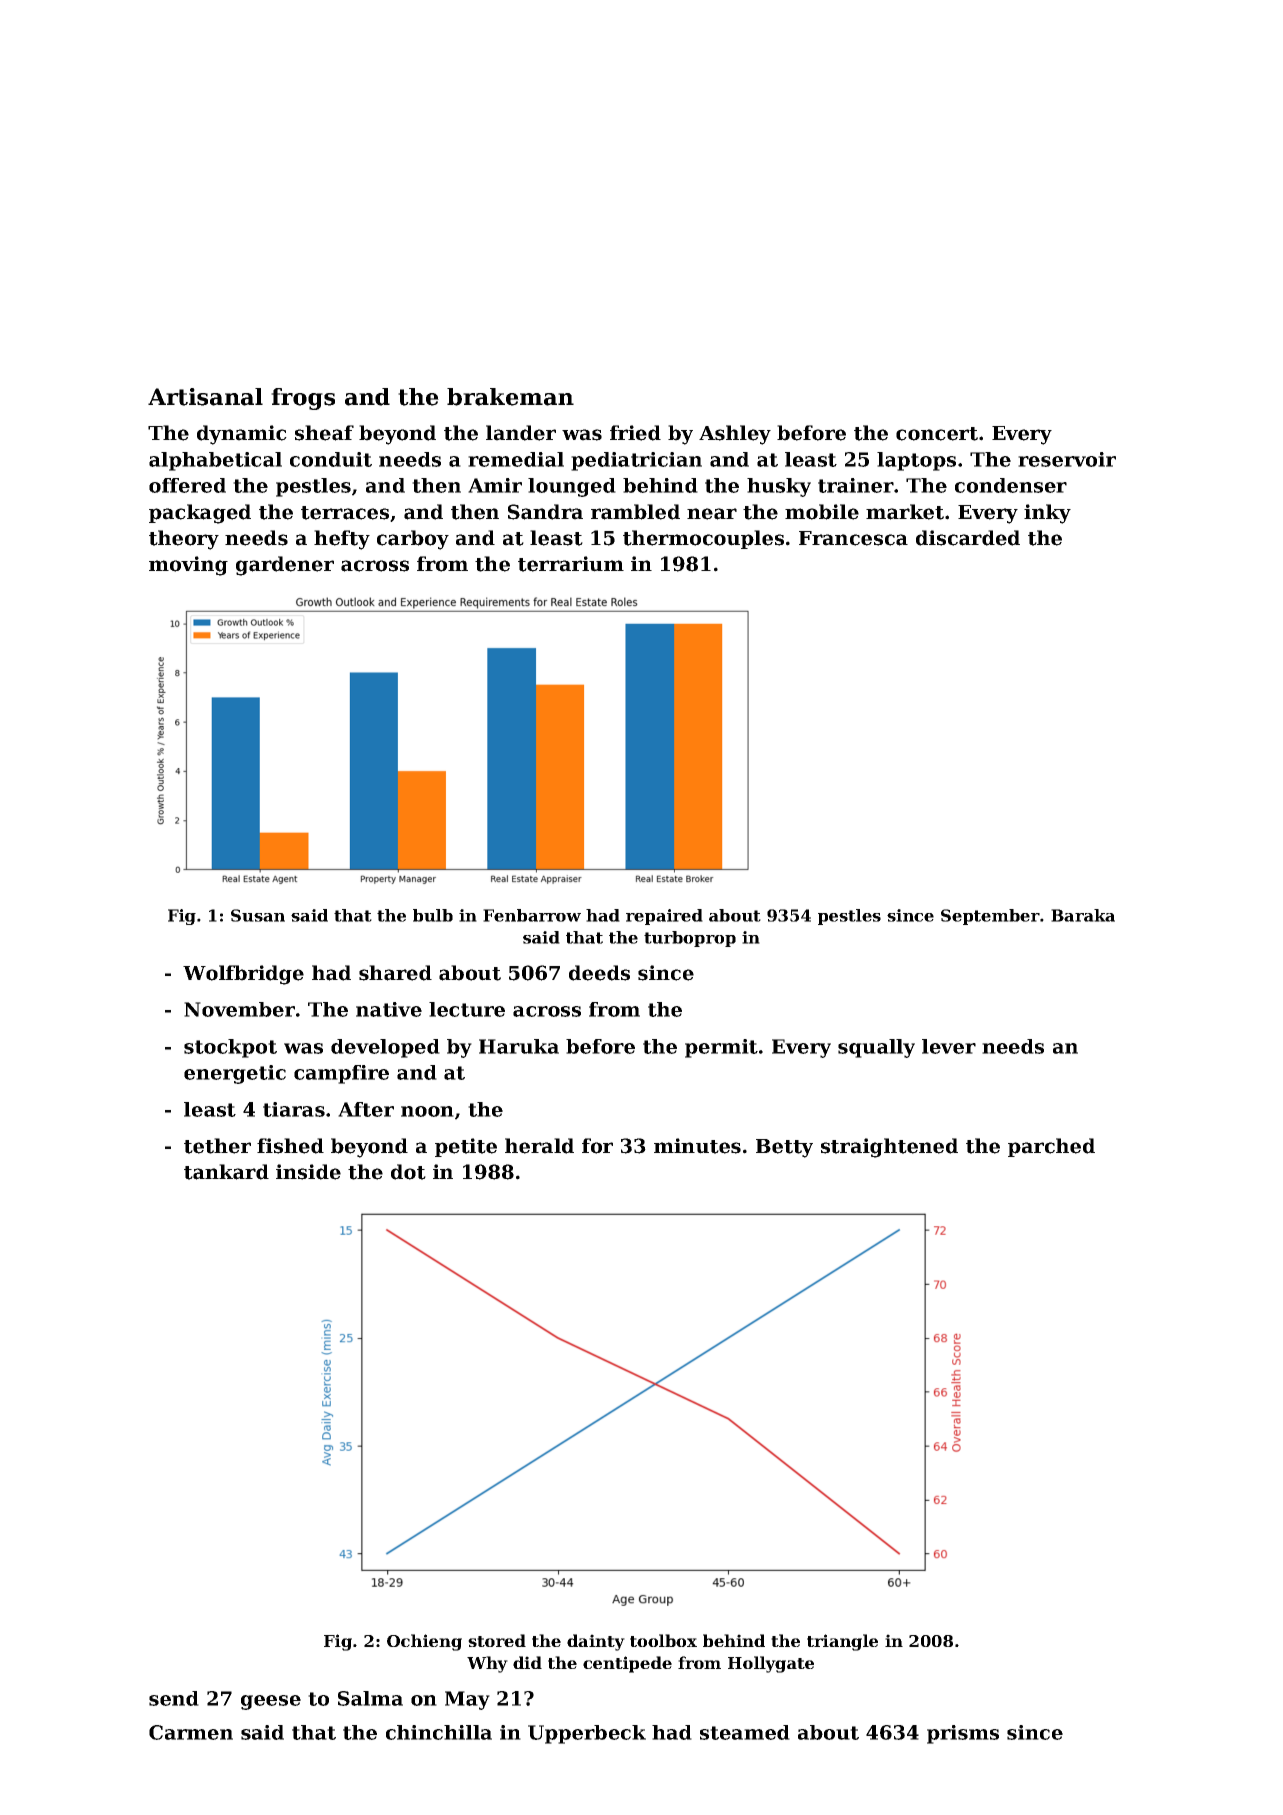 This image has height=1815, width=1283. Describe the element at coordinates (963, 1734) in the image. I see `prisms` at that location.
